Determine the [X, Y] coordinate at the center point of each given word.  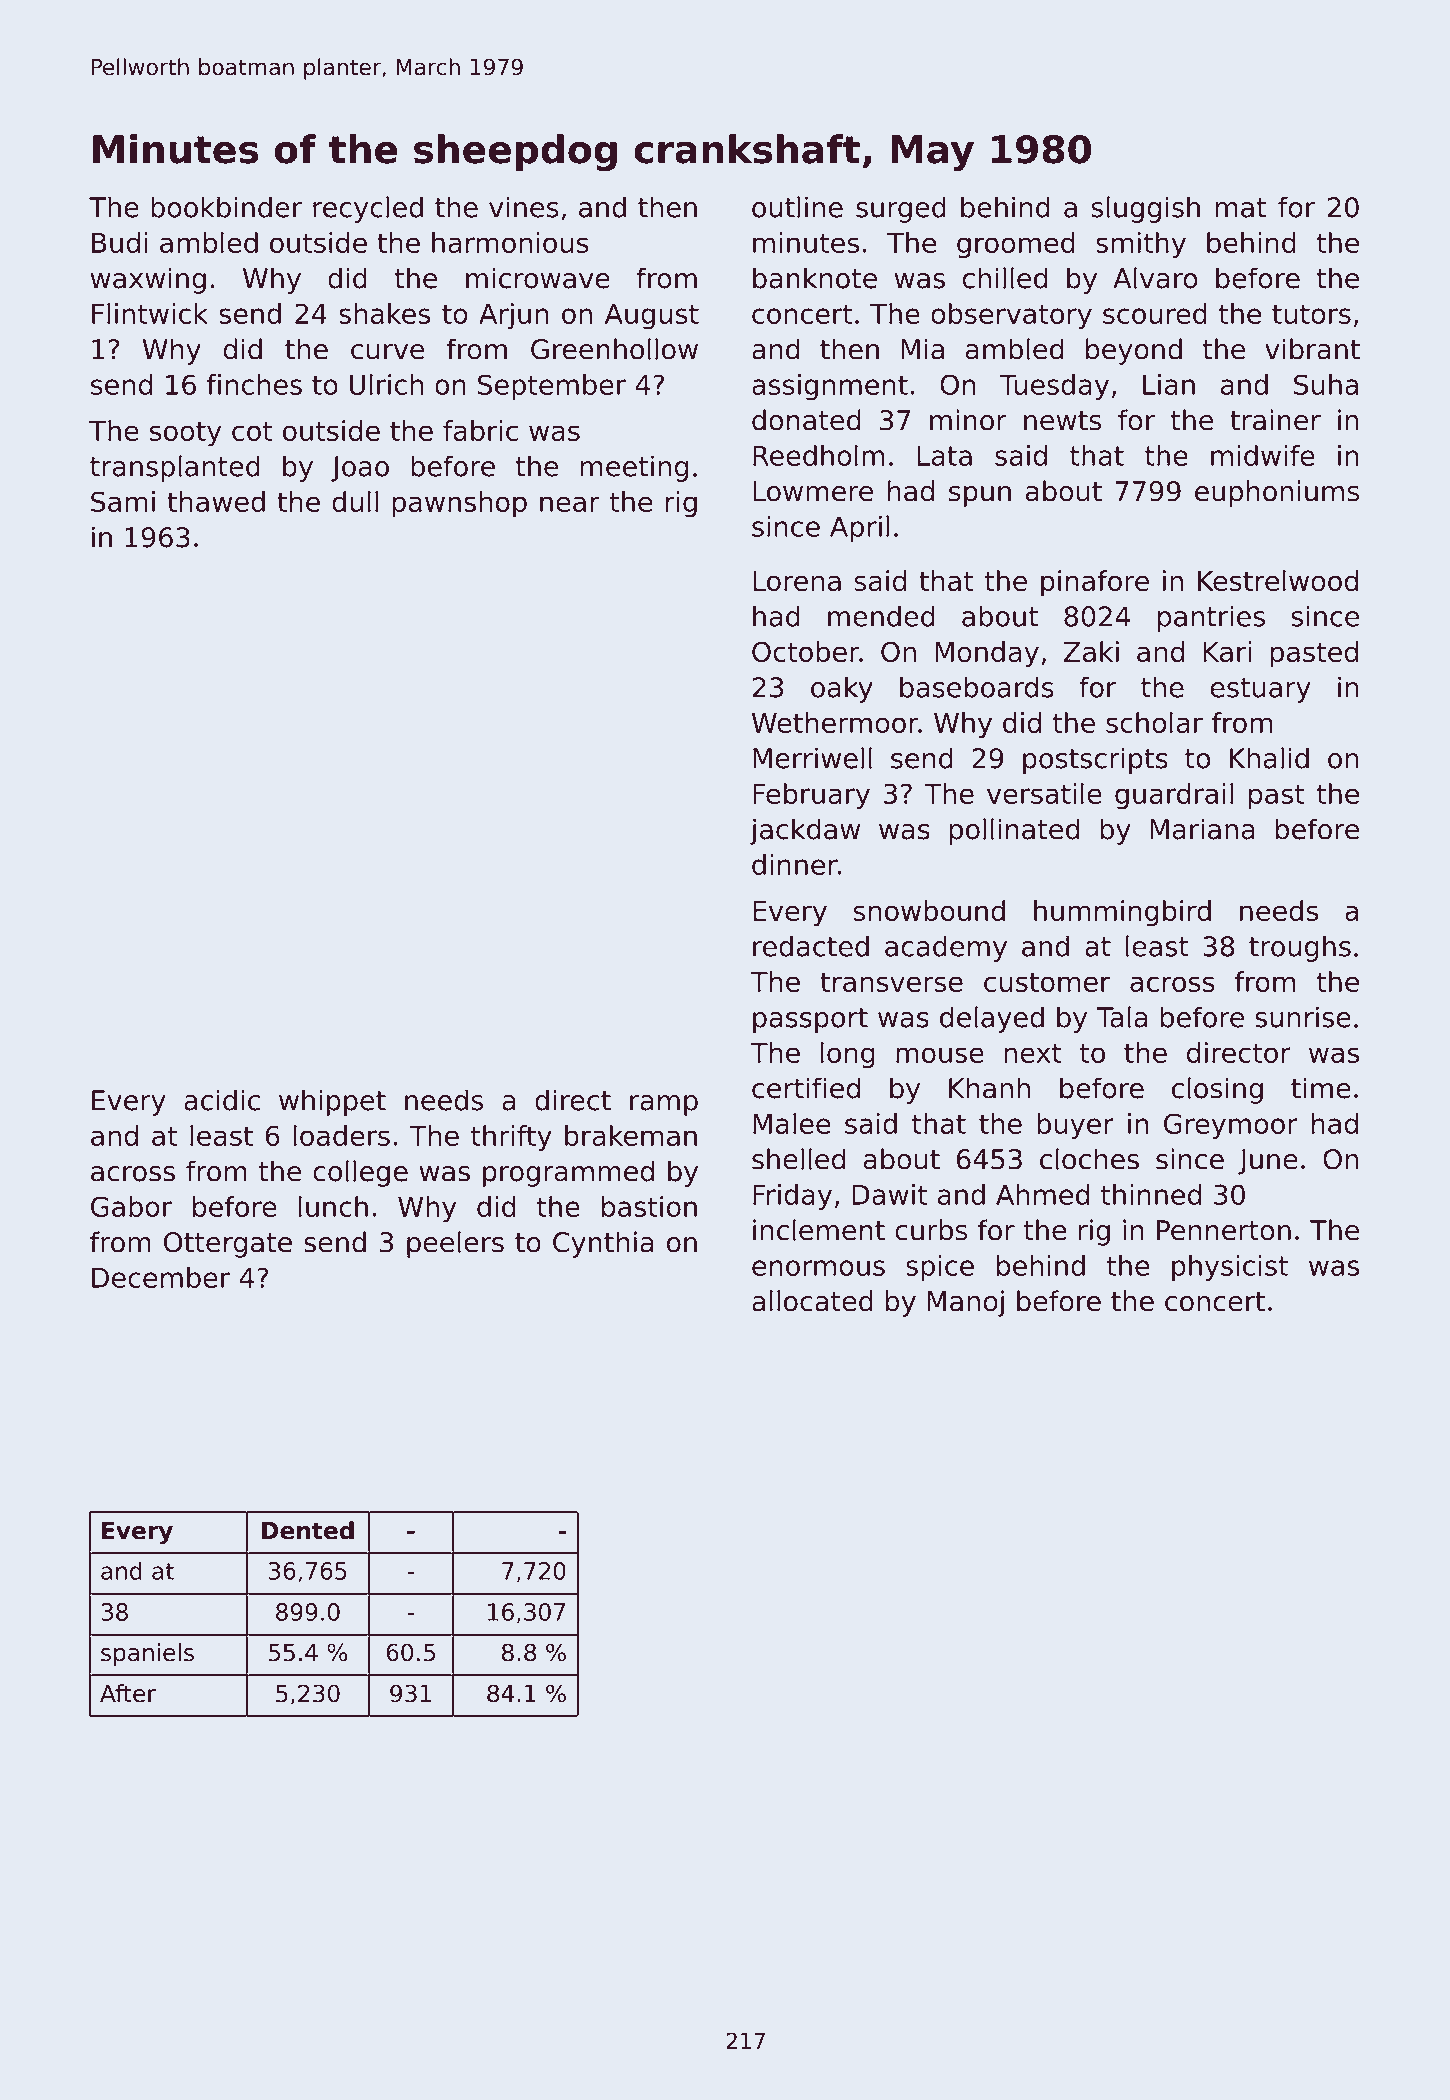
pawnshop [459, 504]
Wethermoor [835, 722]
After [128, 1693]
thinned [1151, 1194]
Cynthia [603, 1244]
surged [901, 209]
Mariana [1202, 829]
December [161, 1277]
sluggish [1146, 209]
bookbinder [226, 207]
